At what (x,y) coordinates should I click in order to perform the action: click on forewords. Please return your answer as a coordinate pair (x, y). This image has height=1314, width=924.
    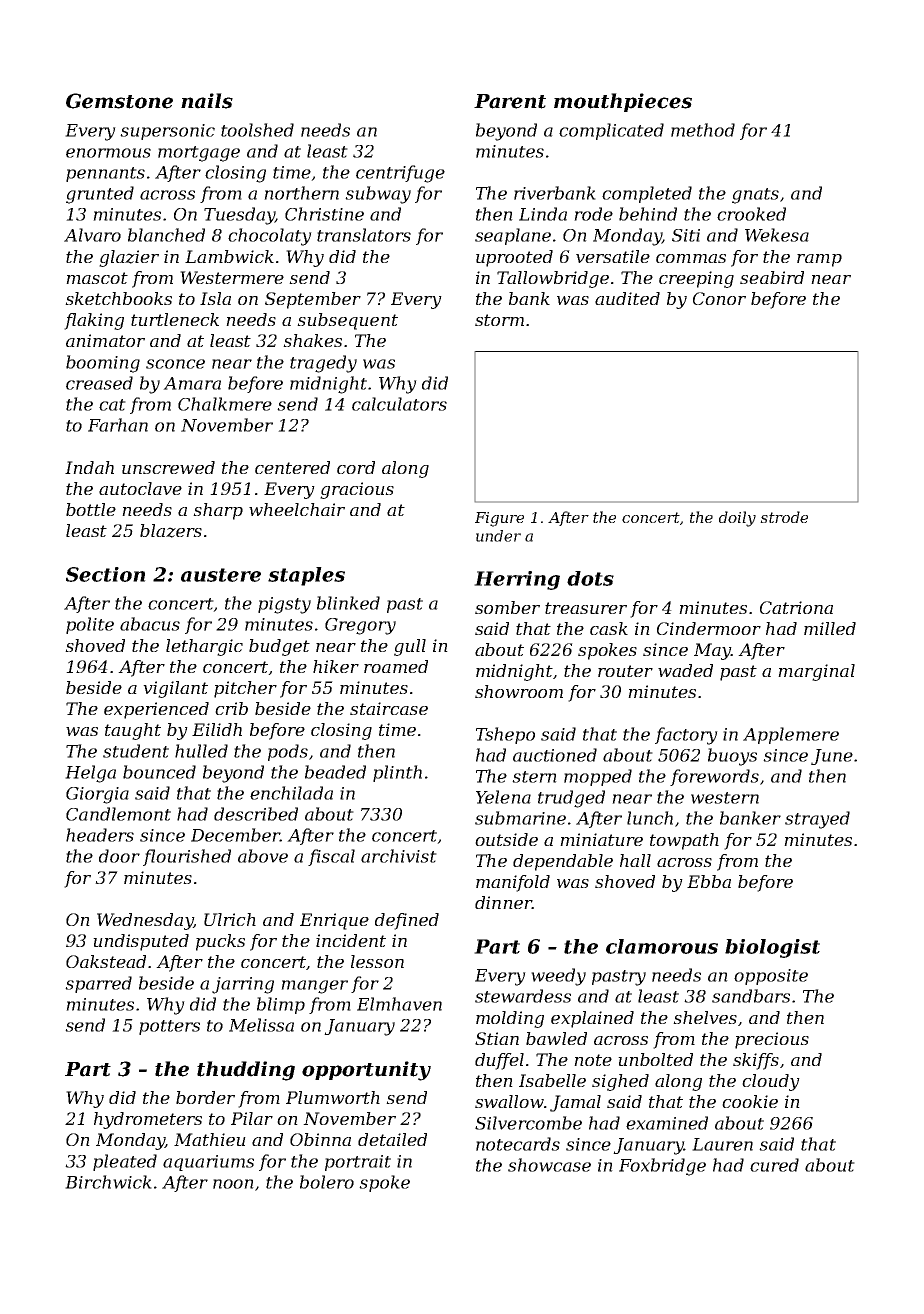
    Looking at the image, I should click on (714, 777).
